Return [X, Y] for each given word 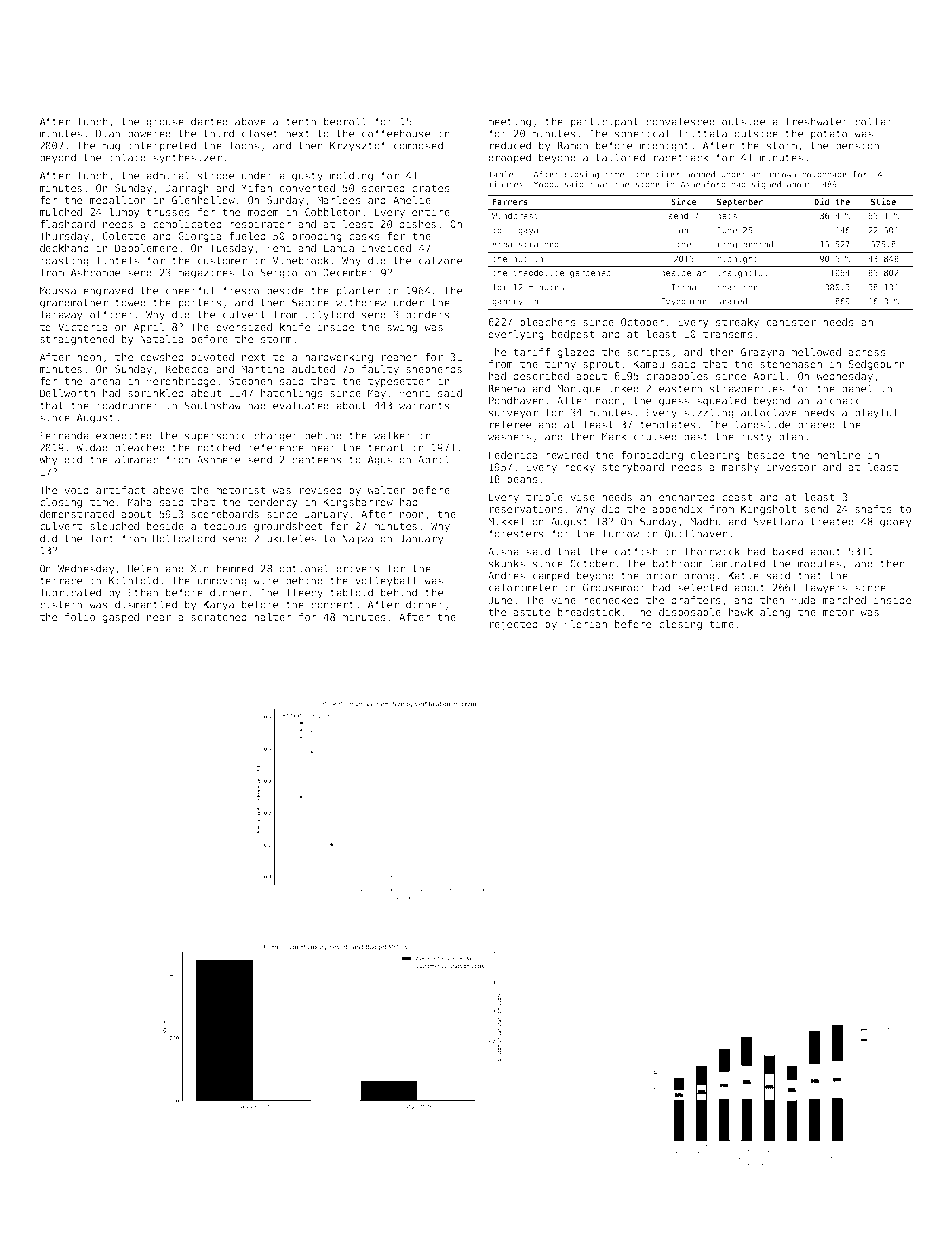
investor [791, 467]
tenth [301, 121]
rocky [580, 468]
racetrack [681, 157]
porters [200, 304]
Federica [513, 455]
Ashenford [703, 184]
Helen [143, 568]
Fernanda [64, 435]
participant [605, 122]
